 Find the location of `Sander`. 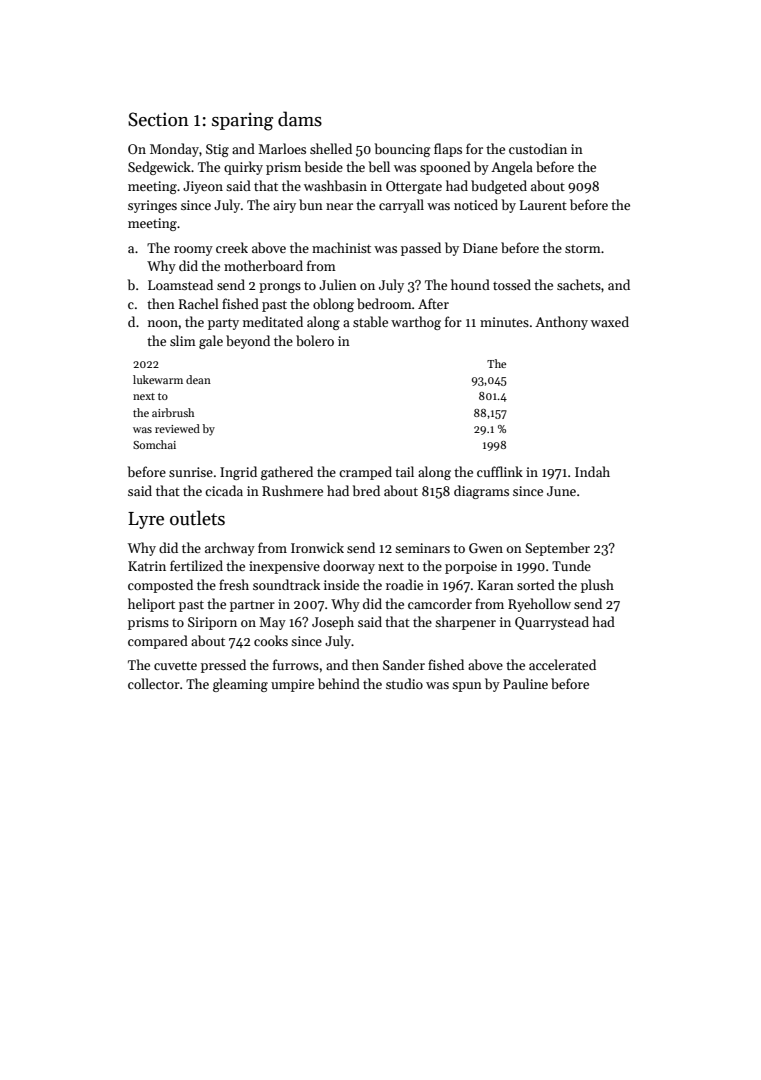

Sander is located at coordinates (404, 664).
